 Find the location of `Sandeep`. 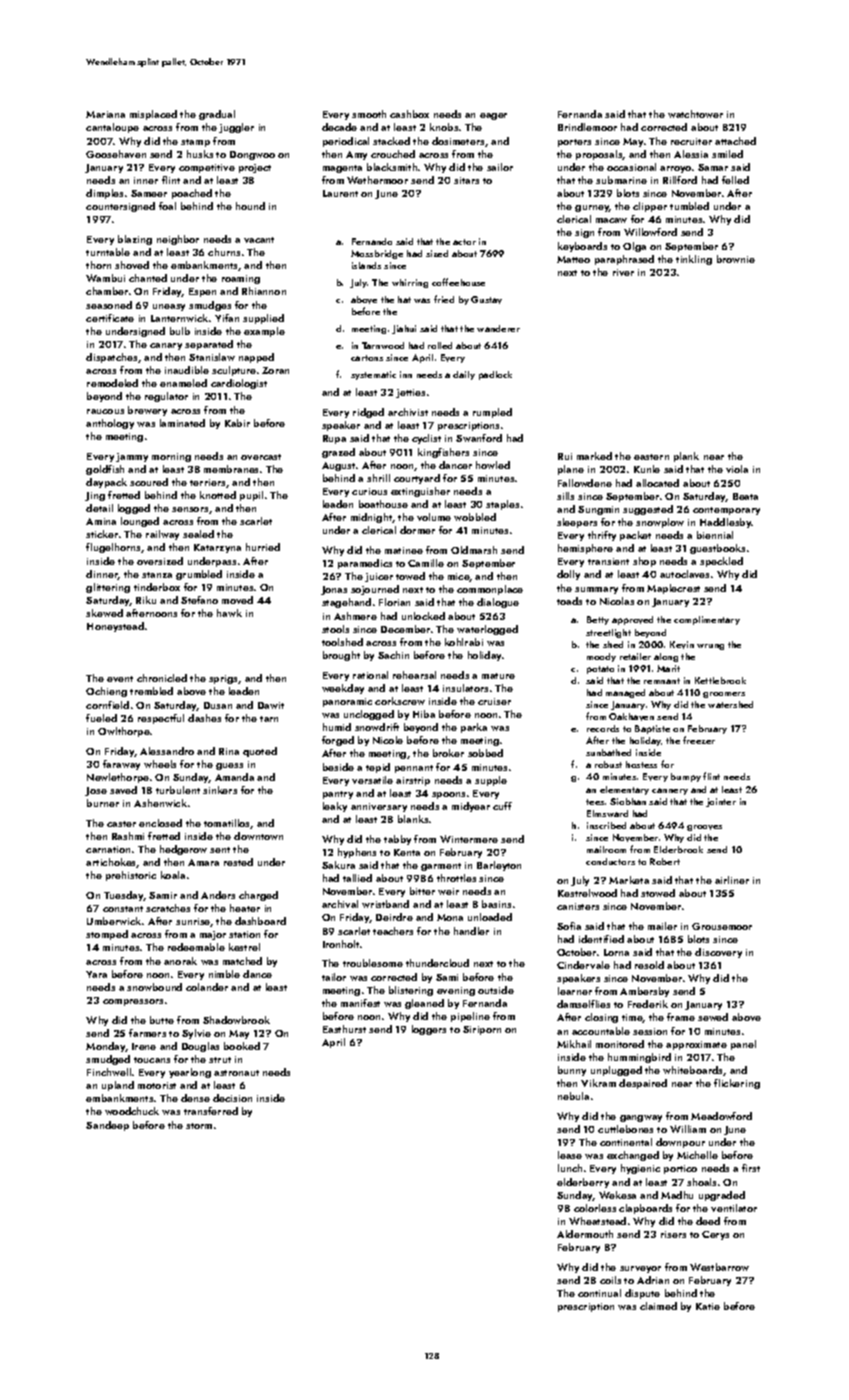

Sandeep is located at coordinates (107, 1126).
